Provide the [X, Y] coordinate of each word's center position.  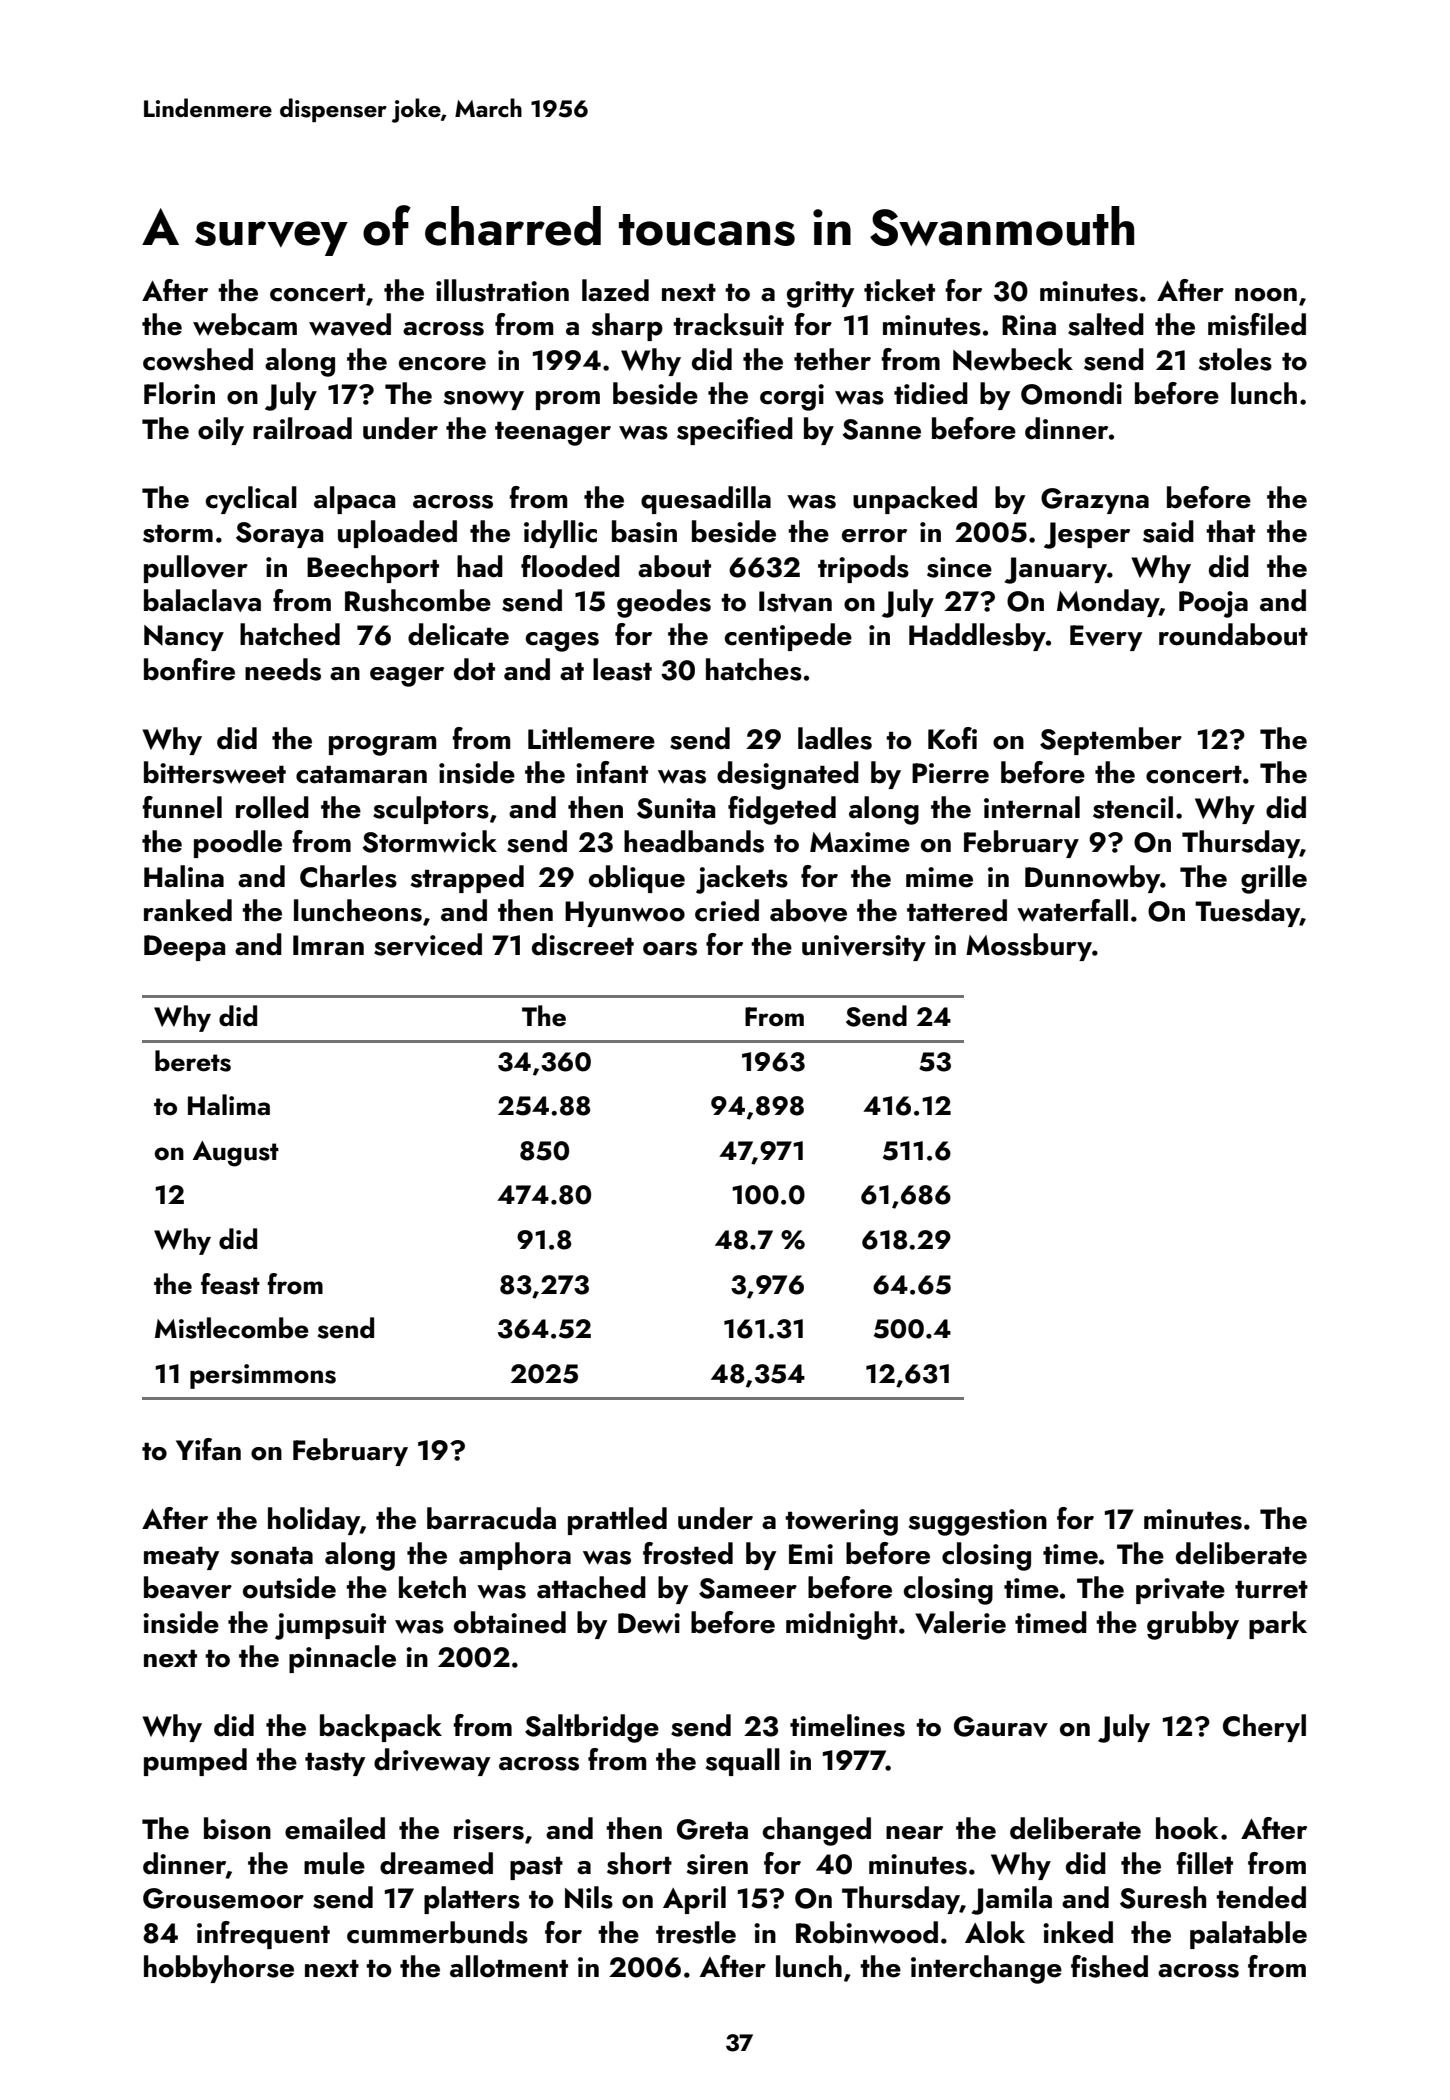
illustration [502, 290]
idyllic [560, 534]
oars [670, 949]
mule [334, 1863]
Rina [1029, 325]
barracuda [491, 1518]
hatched [290, 634]
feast [230, 1284]
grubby [1193, 1625]
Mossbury [1029, 947]
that [1230, 531]
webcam [245, 324]
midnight [842, 1625]
